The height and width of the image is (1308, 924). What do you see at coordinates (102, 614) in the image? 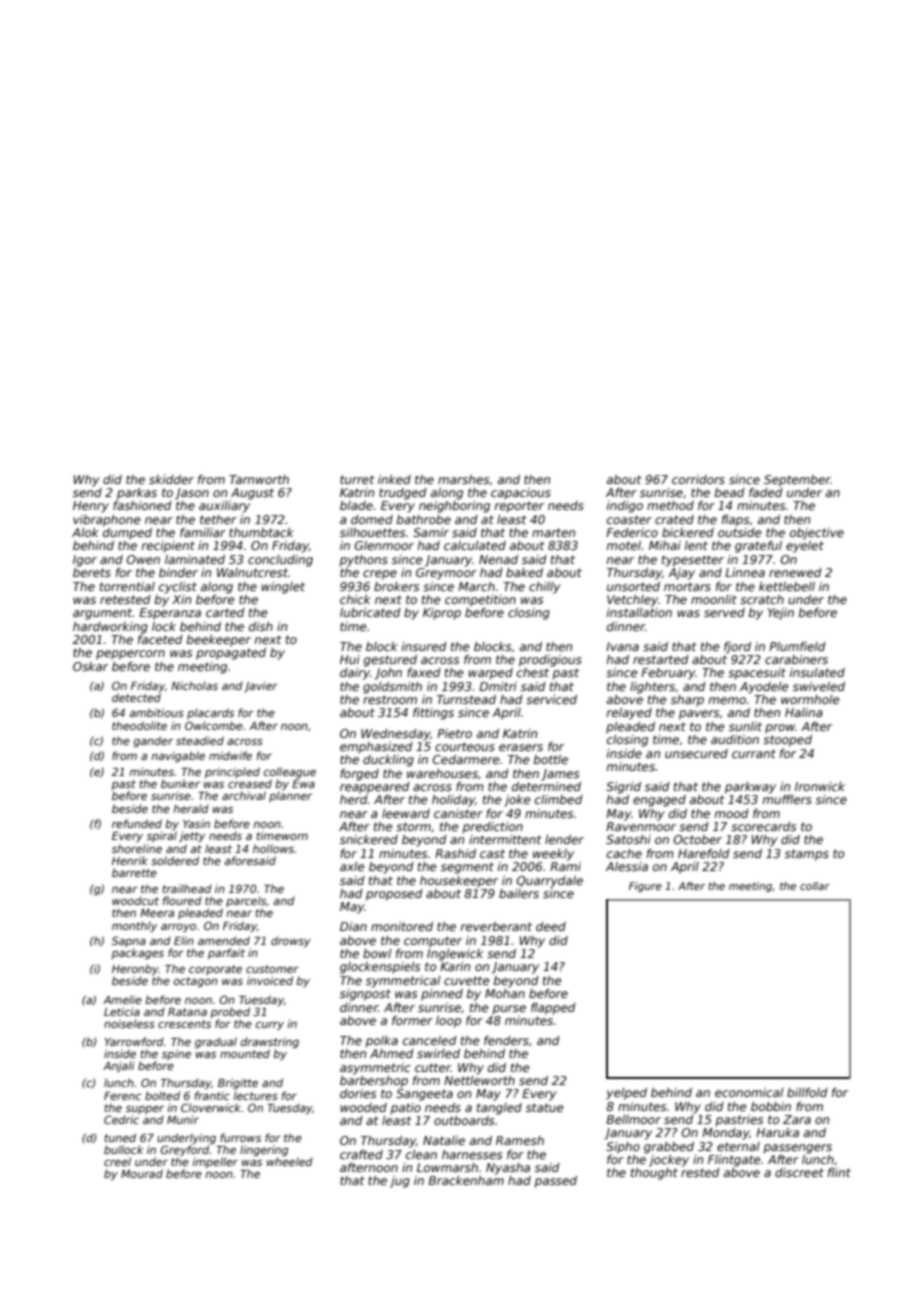
I see `argument` at bounding box center [102, 614].
